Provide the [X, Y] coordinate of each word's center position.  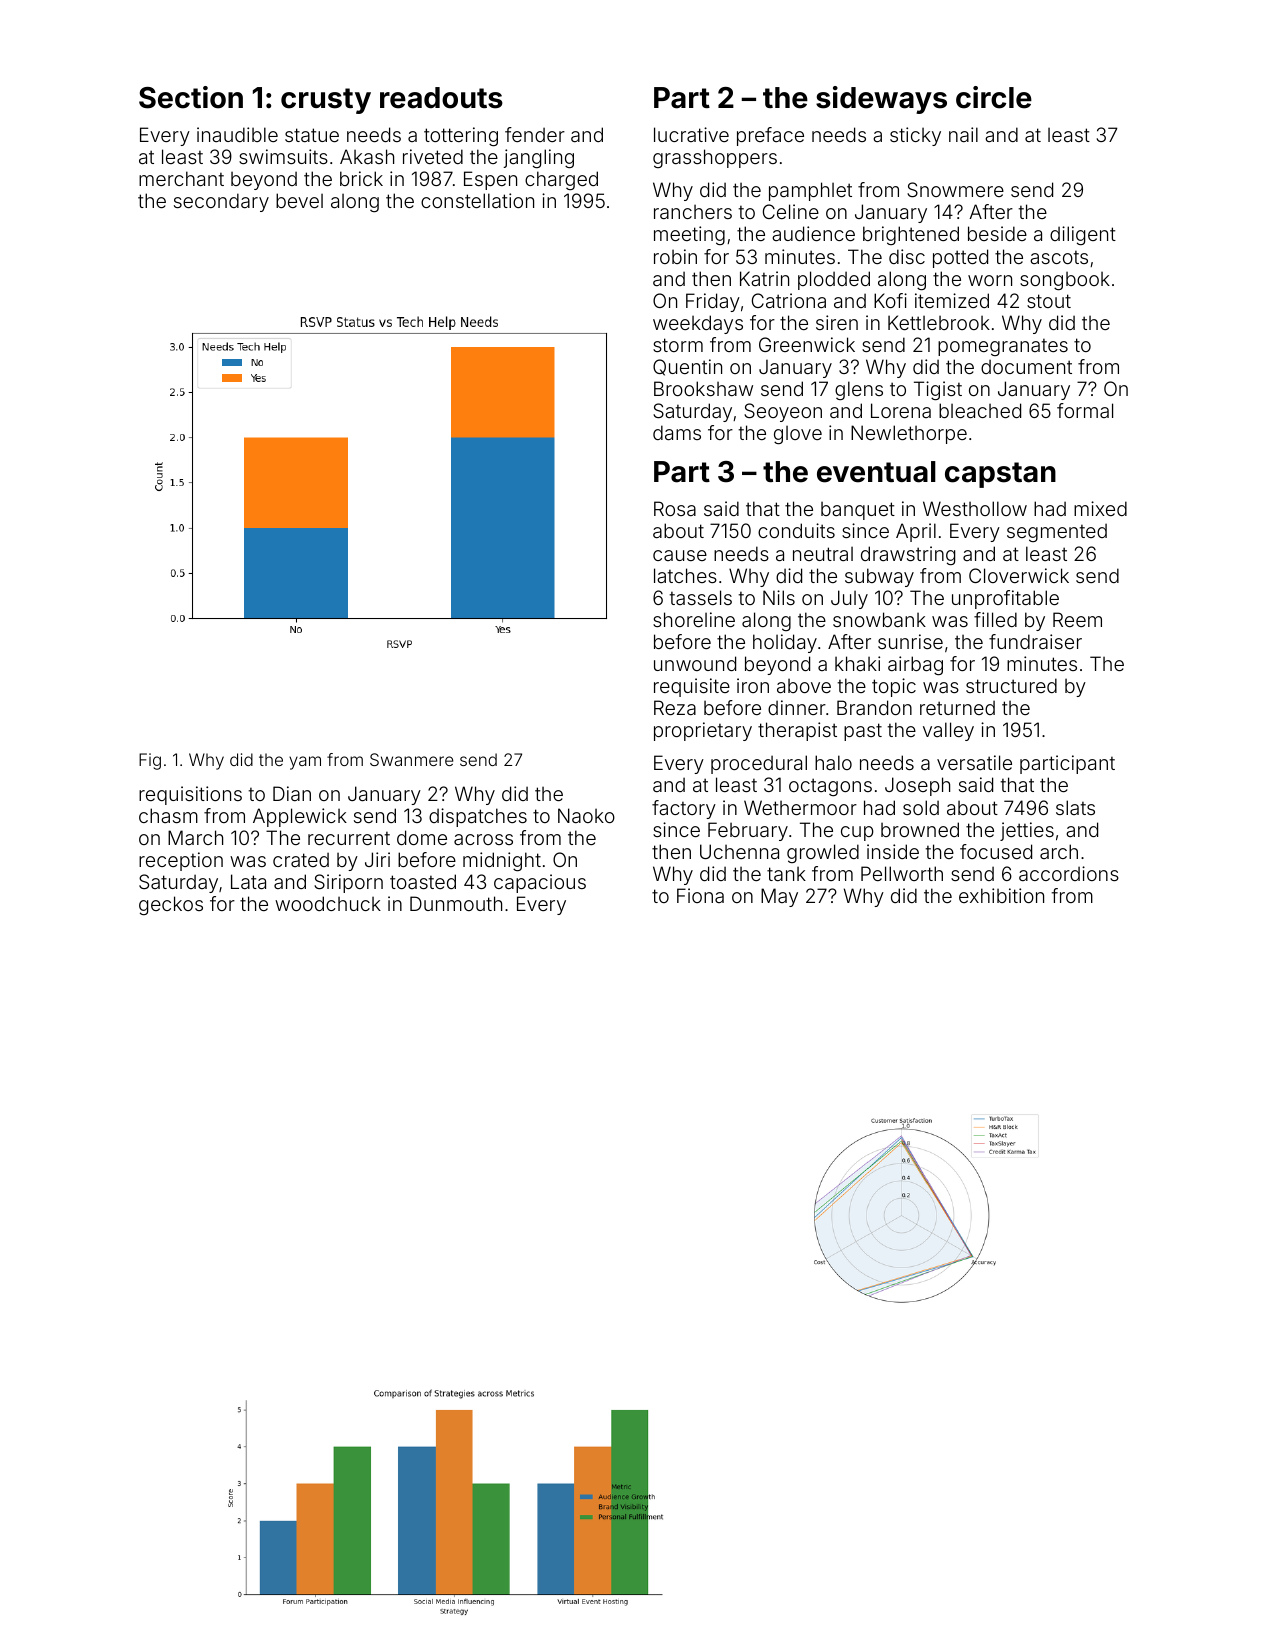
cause [680, 555]
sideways [881, 100]
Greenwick [807, 344]
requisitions [190, 795]
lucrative [691, 134]
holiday [785, 643]
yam [305, 763]
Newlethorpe [909, 434]
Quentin [687, 367]
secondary [221, 202]
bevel [299, 200]
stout [1049, 301]
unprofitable [1005, 599]
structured [1011, 685]
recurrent [349, 838]
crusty [326, 101]
